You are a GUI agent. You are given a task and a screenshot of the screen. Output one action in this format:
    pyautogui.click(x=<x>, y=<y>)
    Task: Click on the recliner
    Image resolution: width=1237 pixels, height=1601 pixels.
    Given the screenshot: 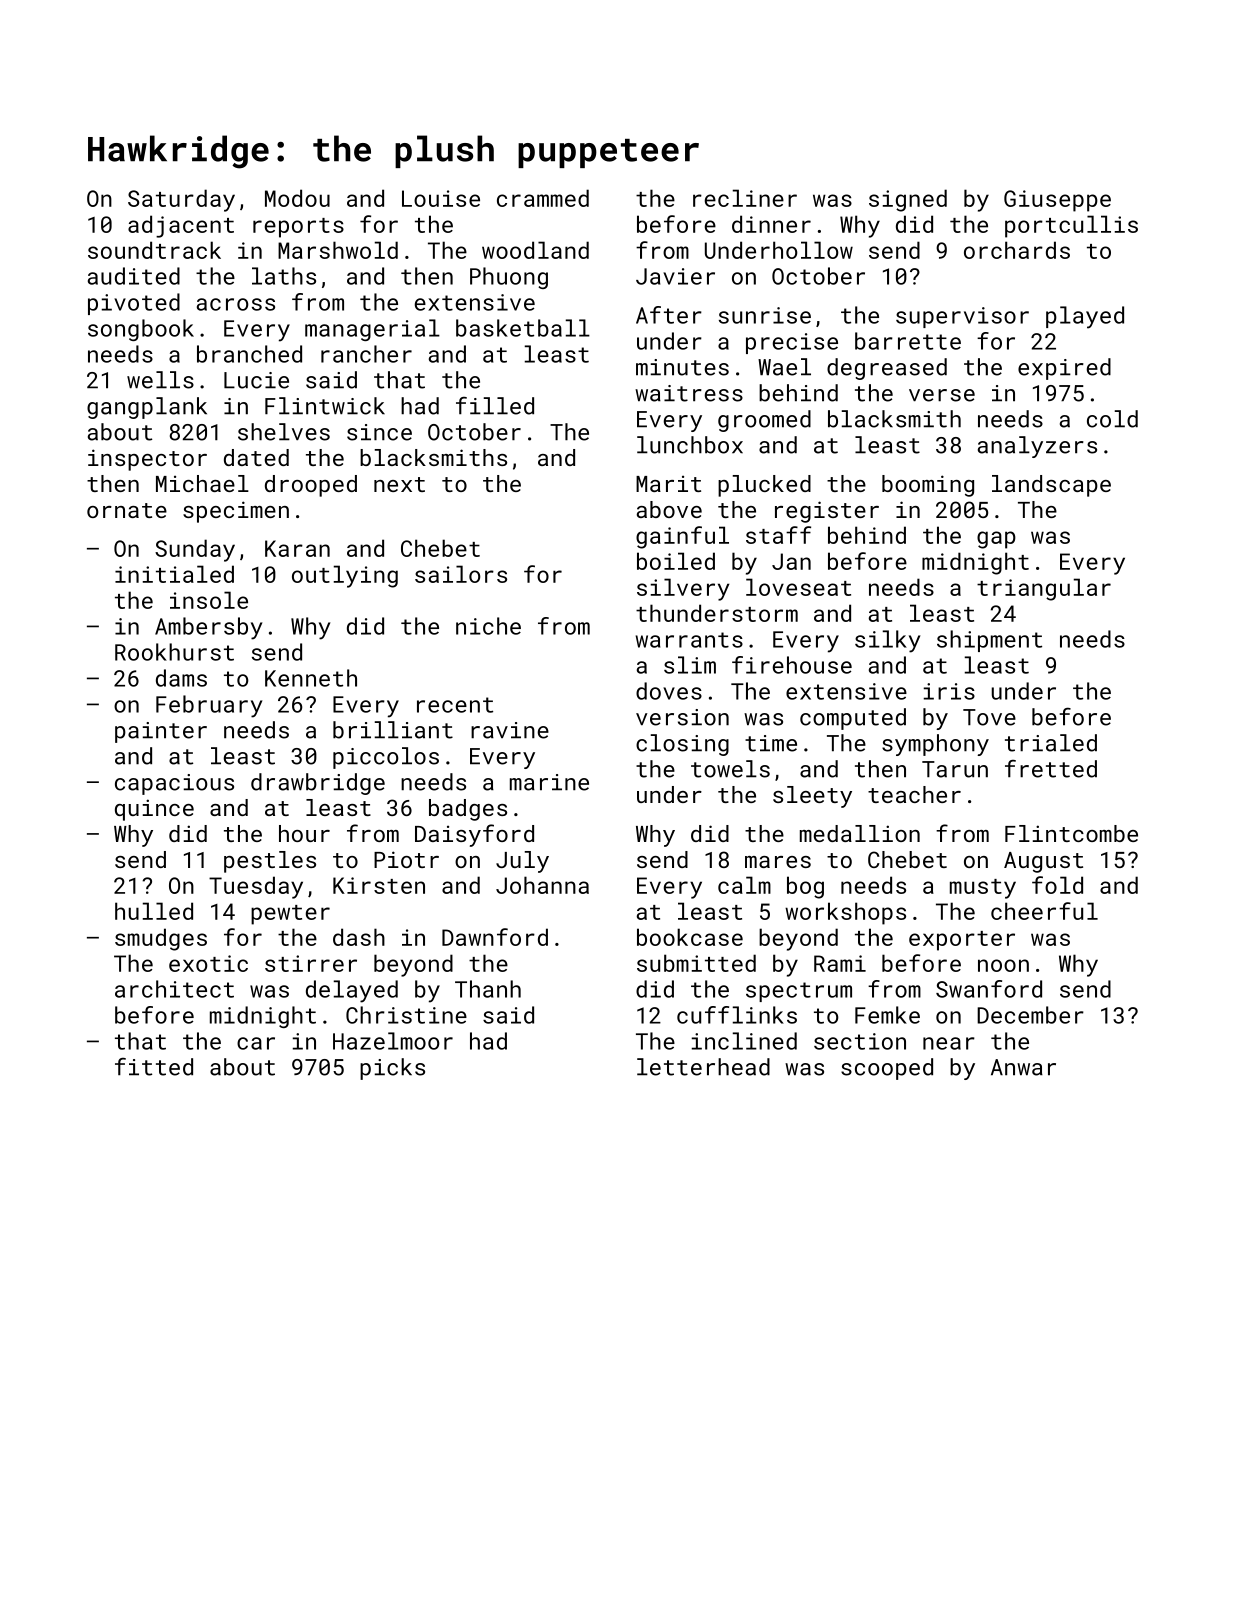 What is the action you would take?
    pyautogui.click(x=745, y=198)
